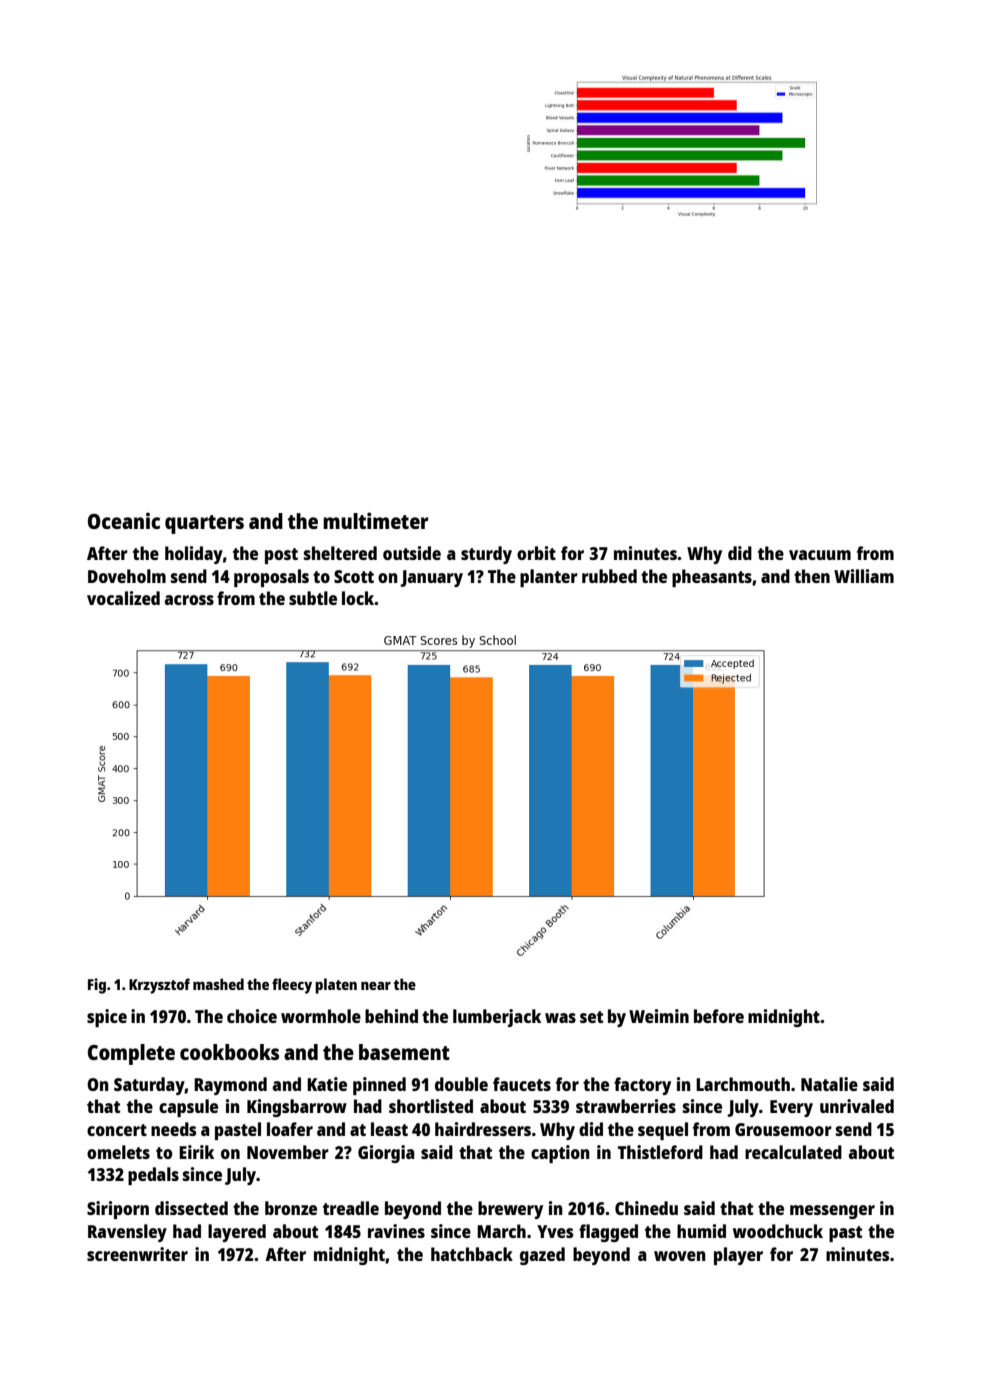  Describe the element at coordinates (191, 1208) in the page. I see `dissected` at that location.
